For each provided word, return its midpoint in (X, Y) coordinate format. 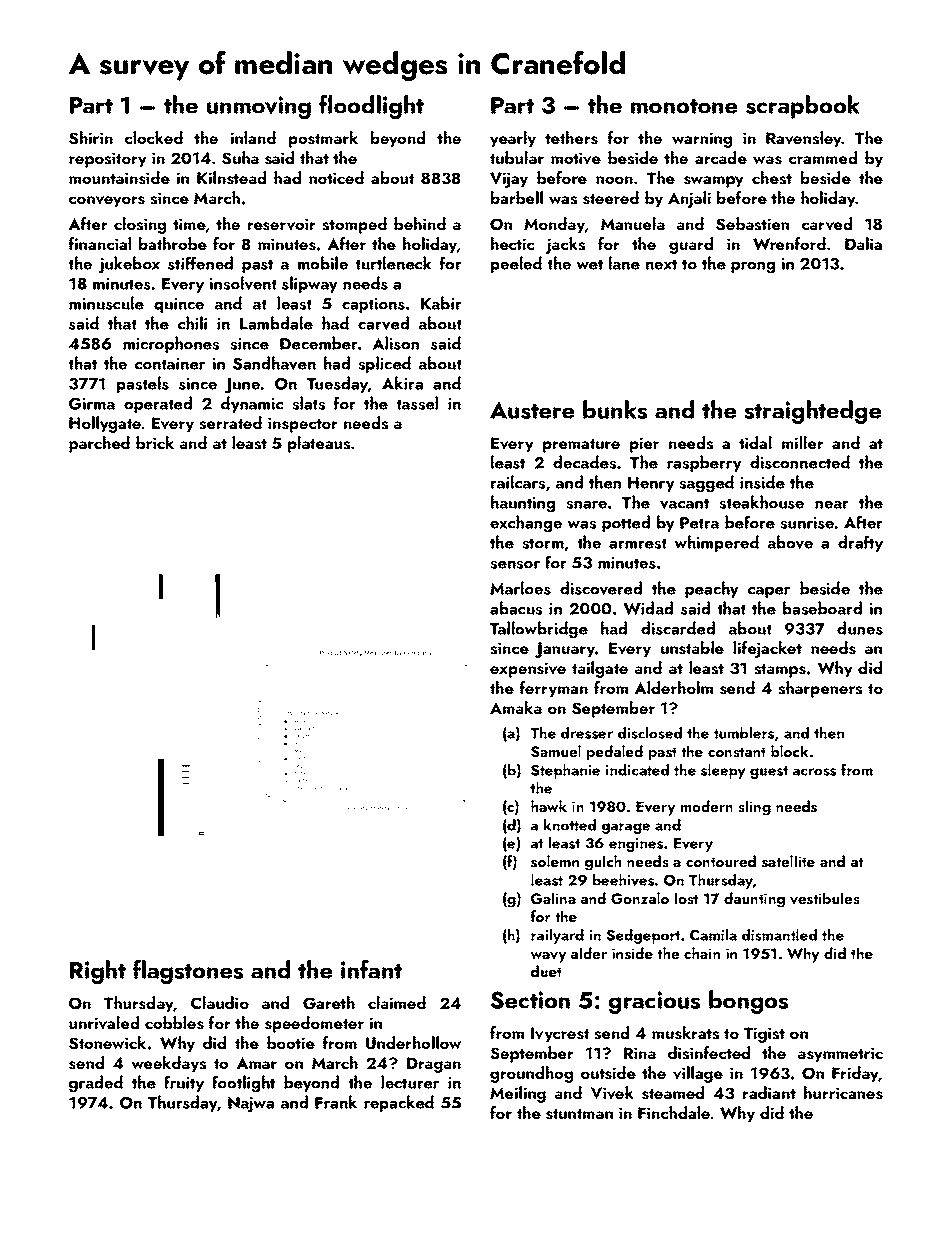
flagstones (188, 972)
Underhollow (413, 1043)
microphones (171, 344)
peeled (516, 264)
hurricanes (843, 1093)
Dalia (863, 243)
